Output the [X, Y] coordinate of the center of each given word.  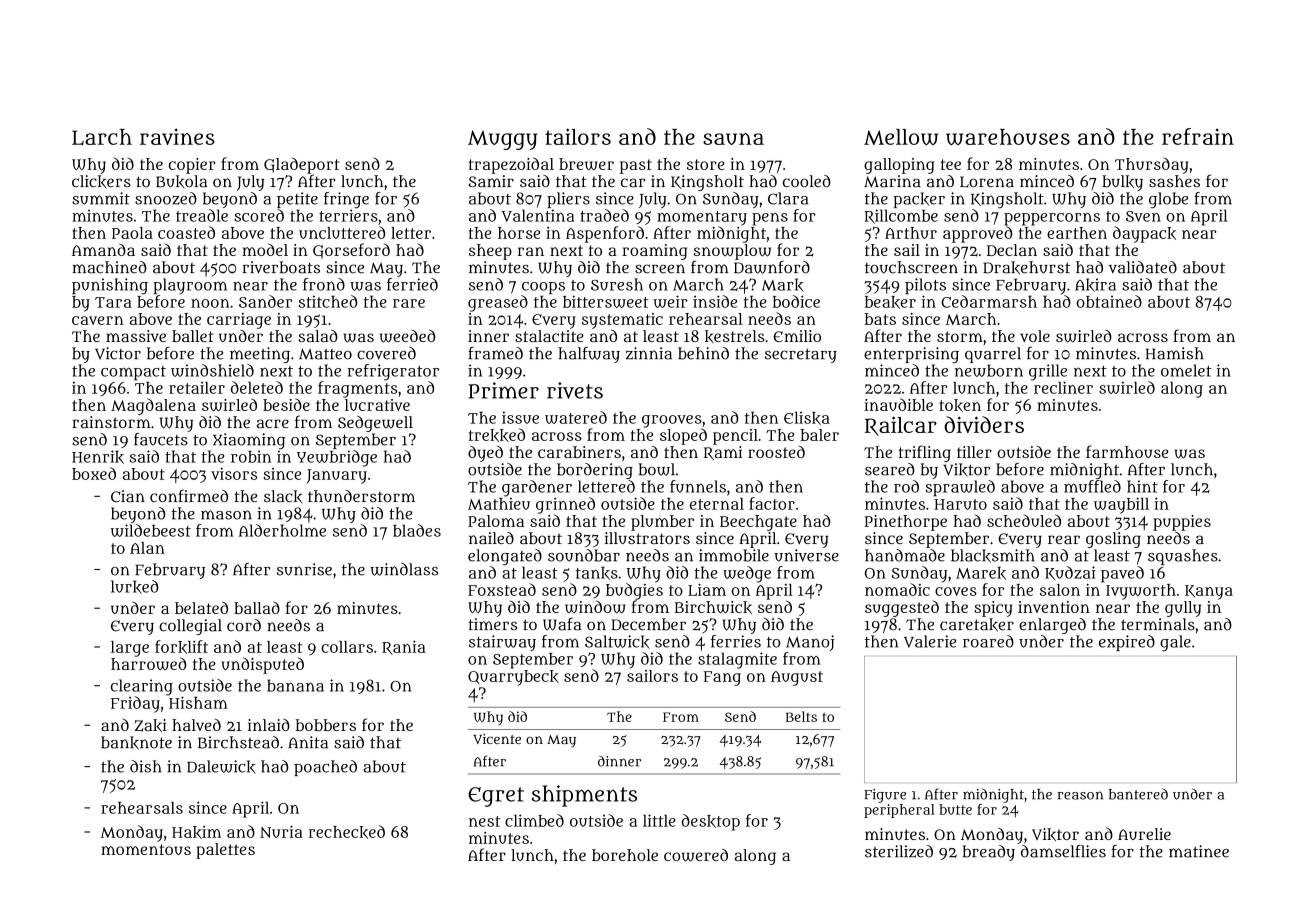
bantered [1138, 794]
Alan [147, 548]
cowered [696, 855]
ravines [177, 136]
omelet [1186, 370]
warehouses [1008, 137]
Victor [118, 353]
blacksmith [993, 556]
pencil [735, 437]
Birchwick [713, 607]
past [636, 166]
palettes [225, 851]
